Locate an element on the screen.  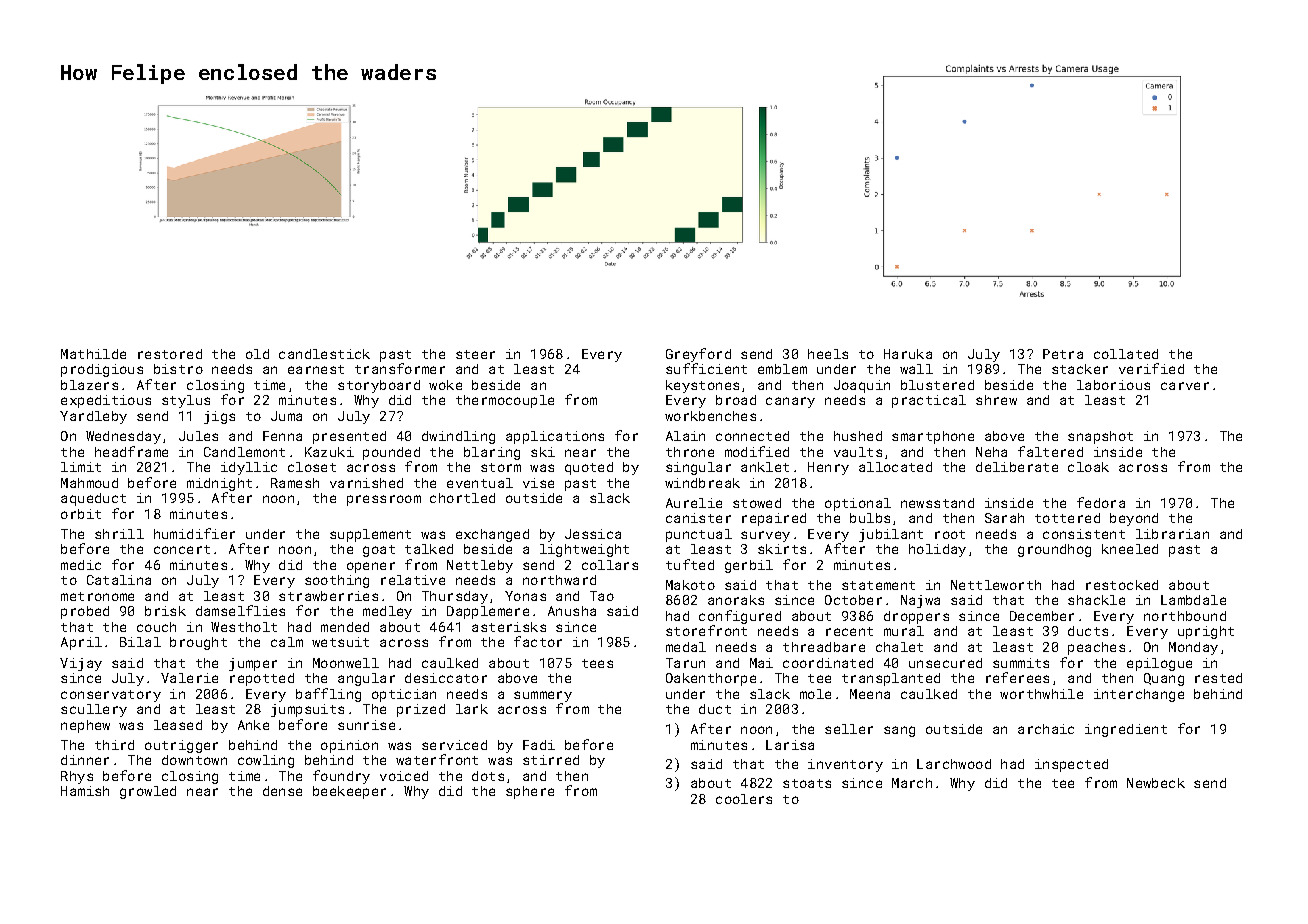
medic is located at coordinates (81, 565).
